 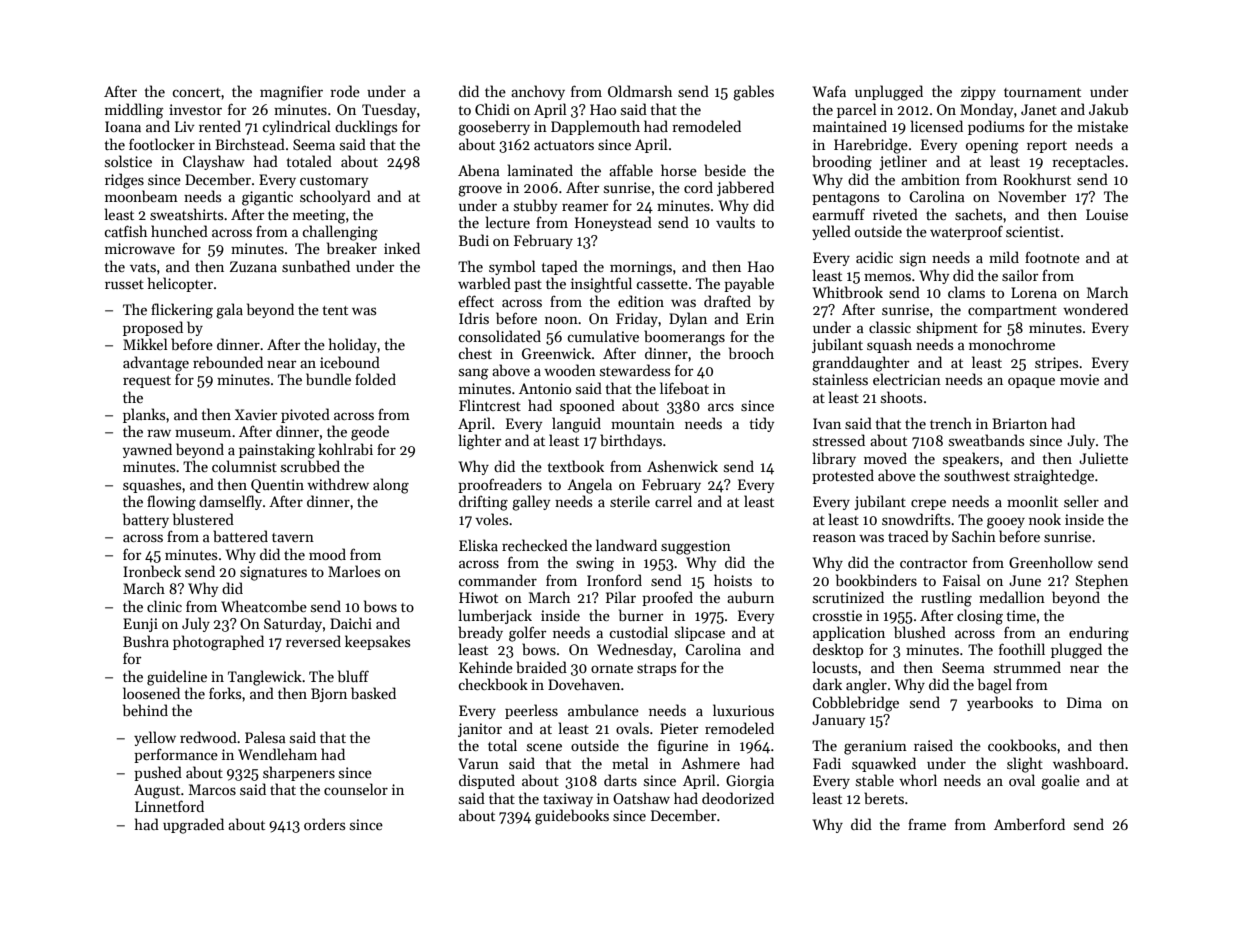 What do you see at coordinates (265, 737) in the page?
I see `Palesa` at bounding box center [265, 737].
